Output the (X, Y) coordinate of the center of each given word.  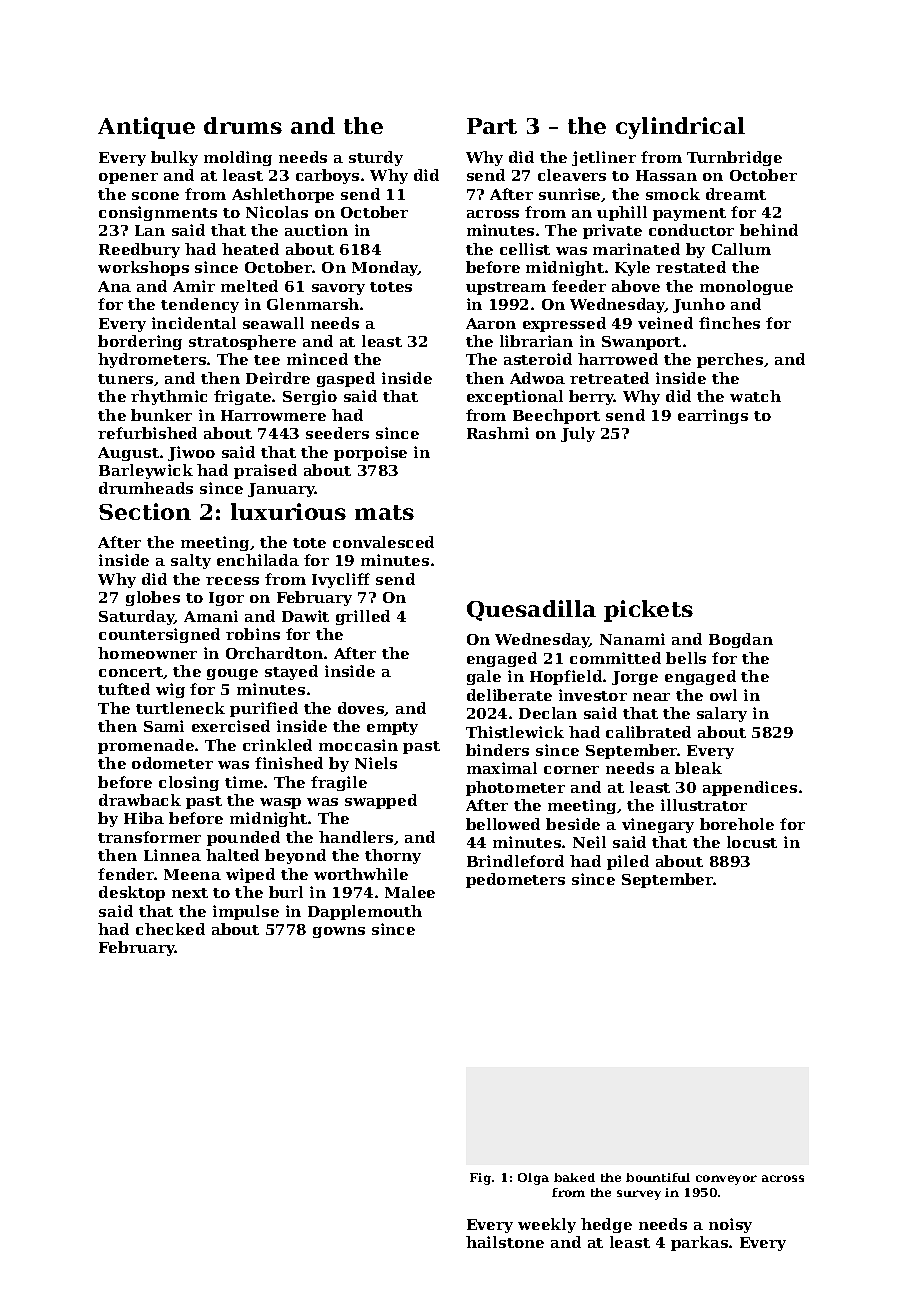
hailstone (505, 1242)
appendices (750, 788)
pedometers (515, 880)
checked (170, 929)
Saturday (137, 617)
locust (752, 842)
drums (243, 125)
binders (497, 750)
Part (492, 126)
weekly (547, 1225)
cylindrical (680, 128)
